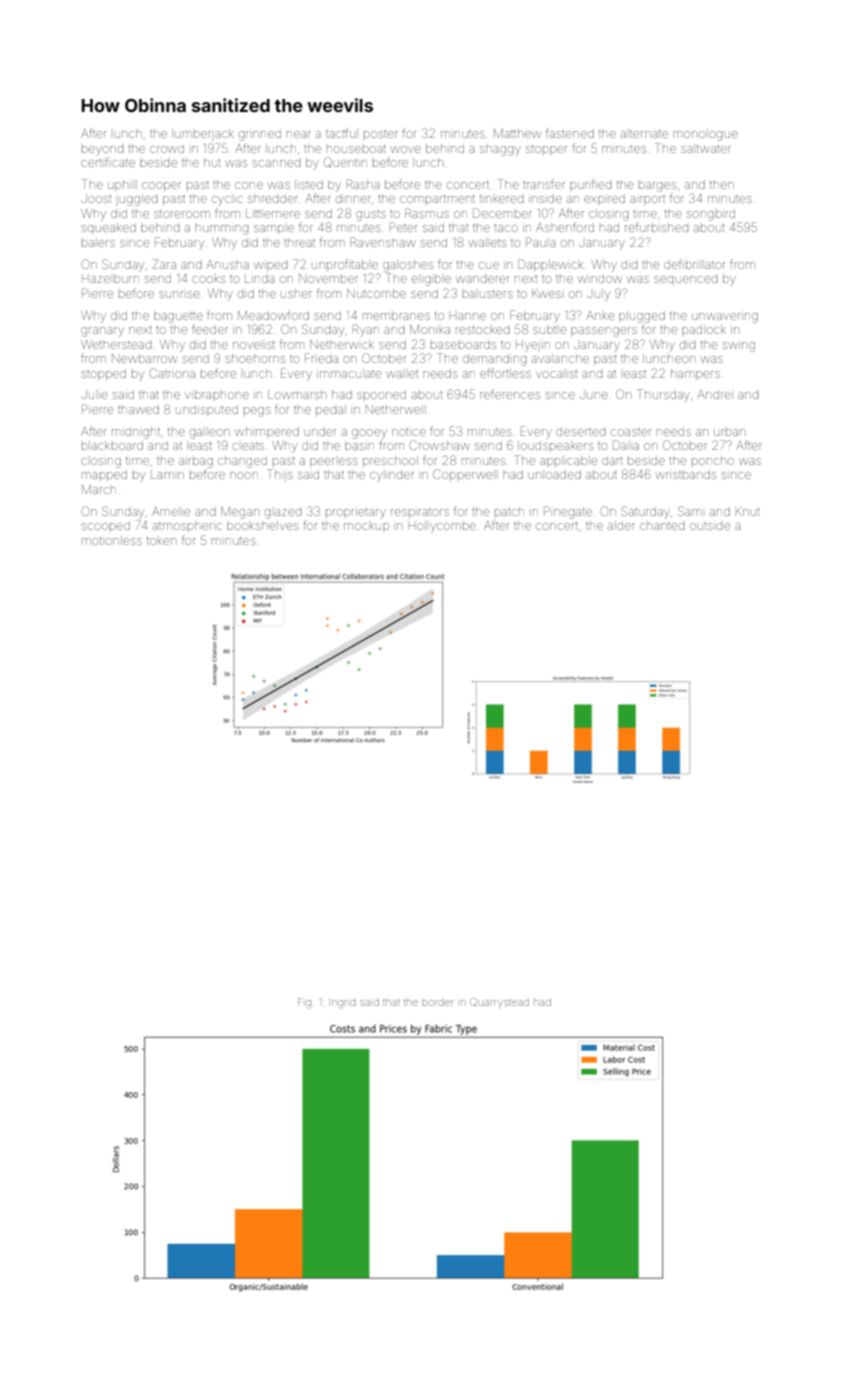 This screenshot has width=849, height=1400. What do you see at coordinates (442, 527) in the screenshot?
I see `Hollycombe` at bounding box center [442, 527].
